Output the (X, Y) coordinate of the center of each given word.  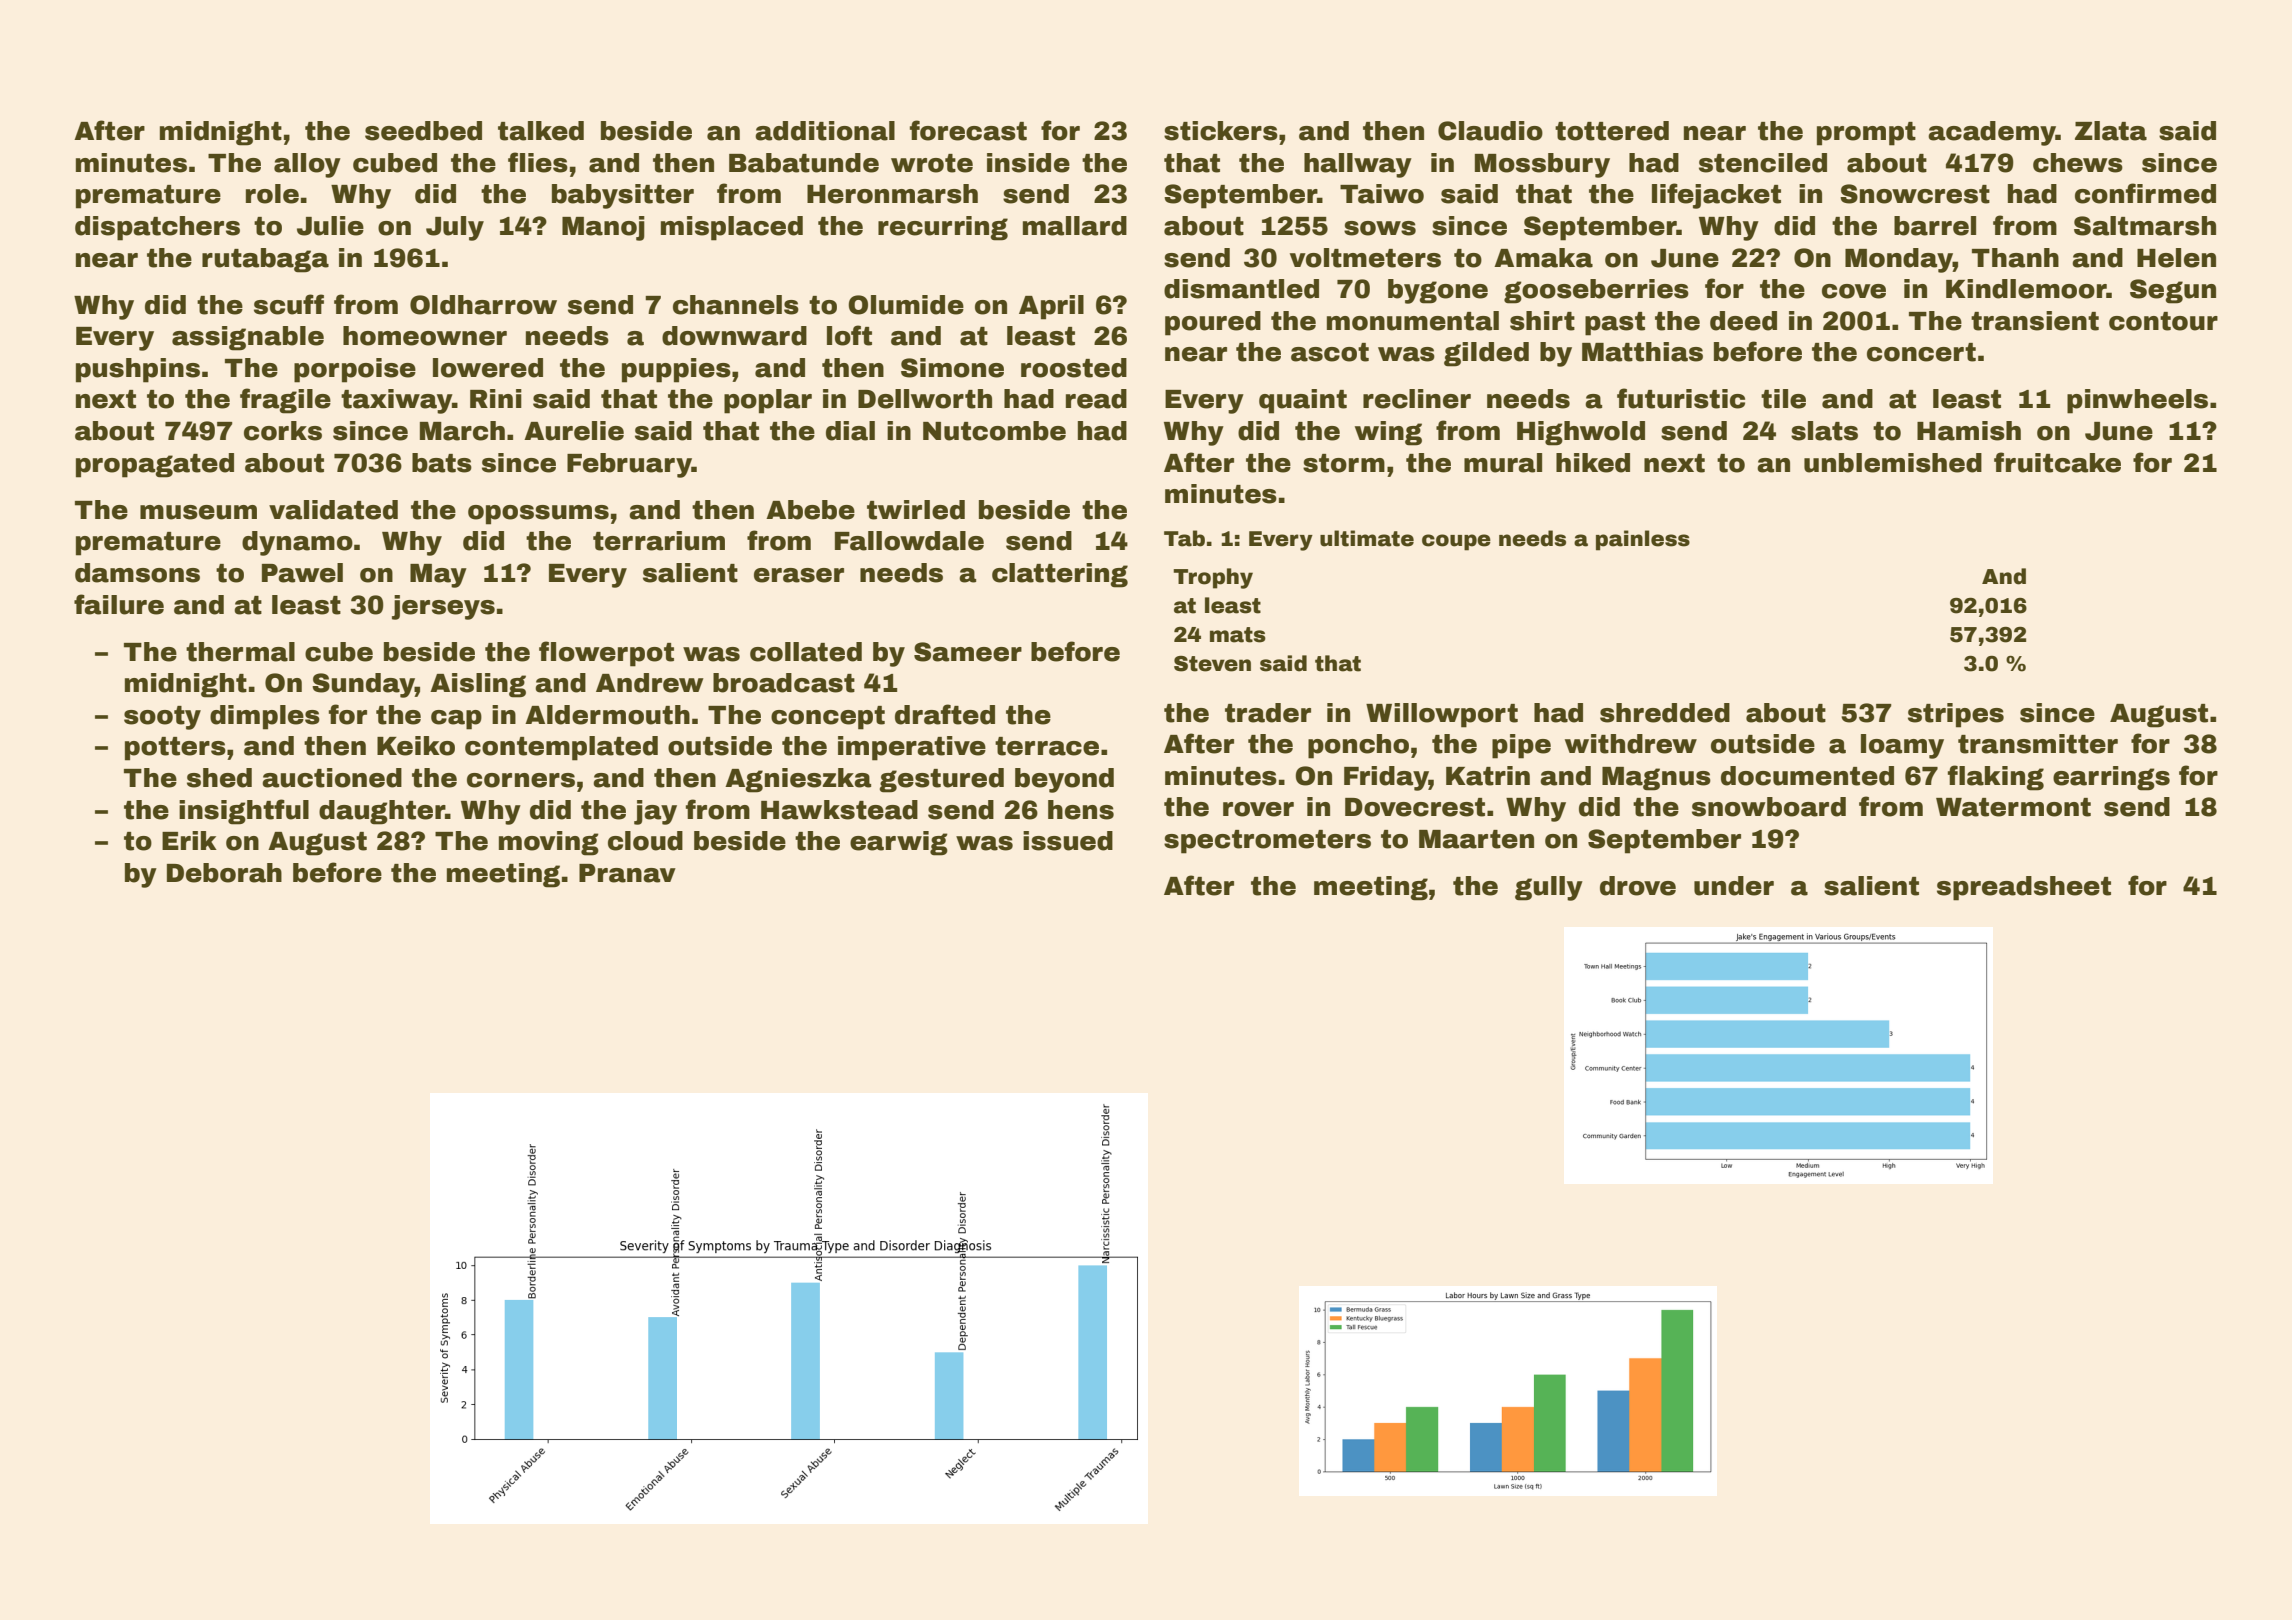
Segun (2173, 291)
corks (283, 431)
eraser (799, 575)
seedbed (423, 131)
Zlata (2111, 131)
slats (1824, 431)
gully (1549, 888)
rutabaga (265, 260)
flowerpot (606, 654)
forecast (968, 130)
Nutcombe (994, 431)
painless (1643, 540)
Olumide (906, 305)
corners (521, 780)
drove (1638, 886)
